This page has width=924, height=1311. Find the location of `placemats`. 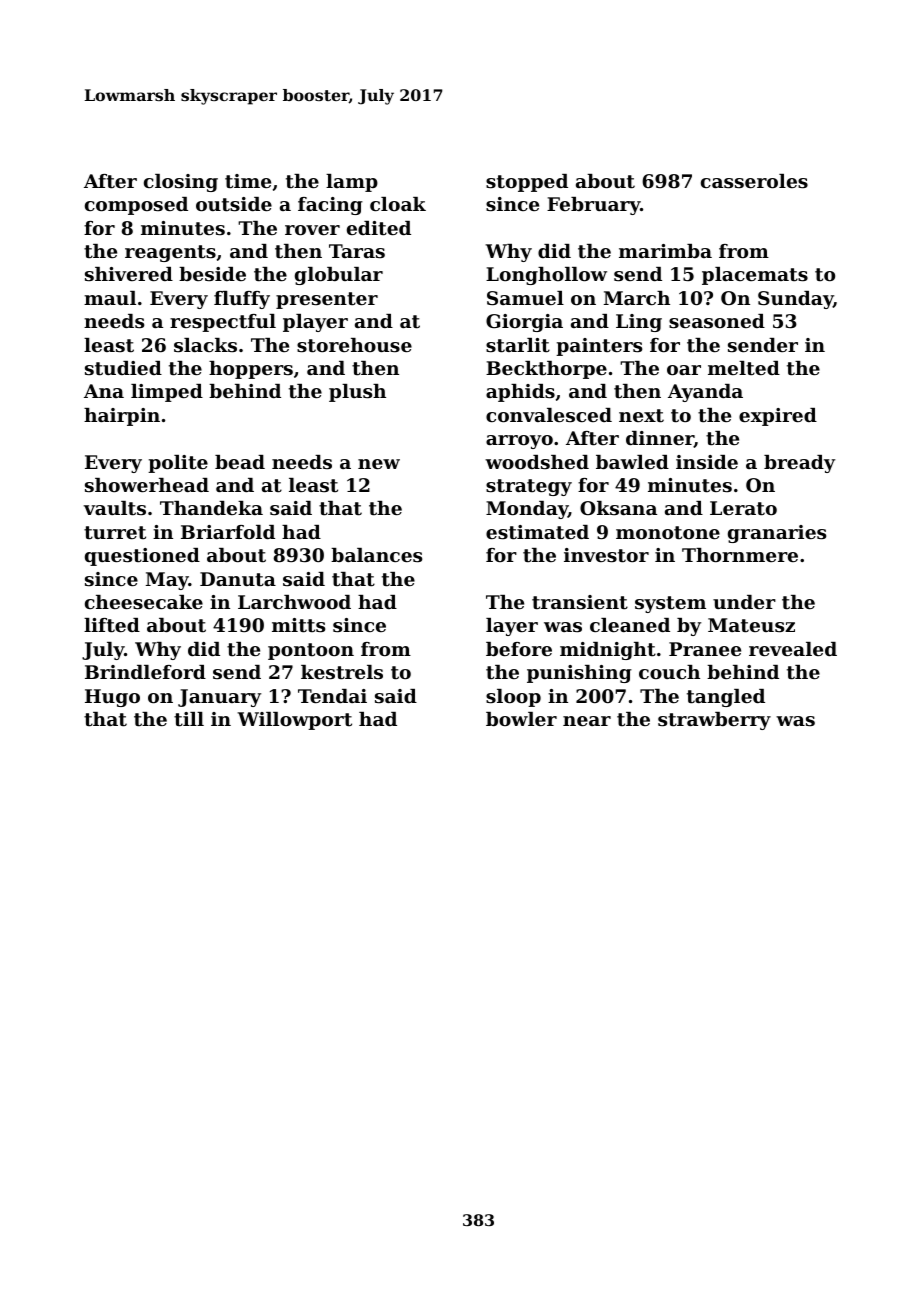

placemats is located at coordinates (755, 276).
